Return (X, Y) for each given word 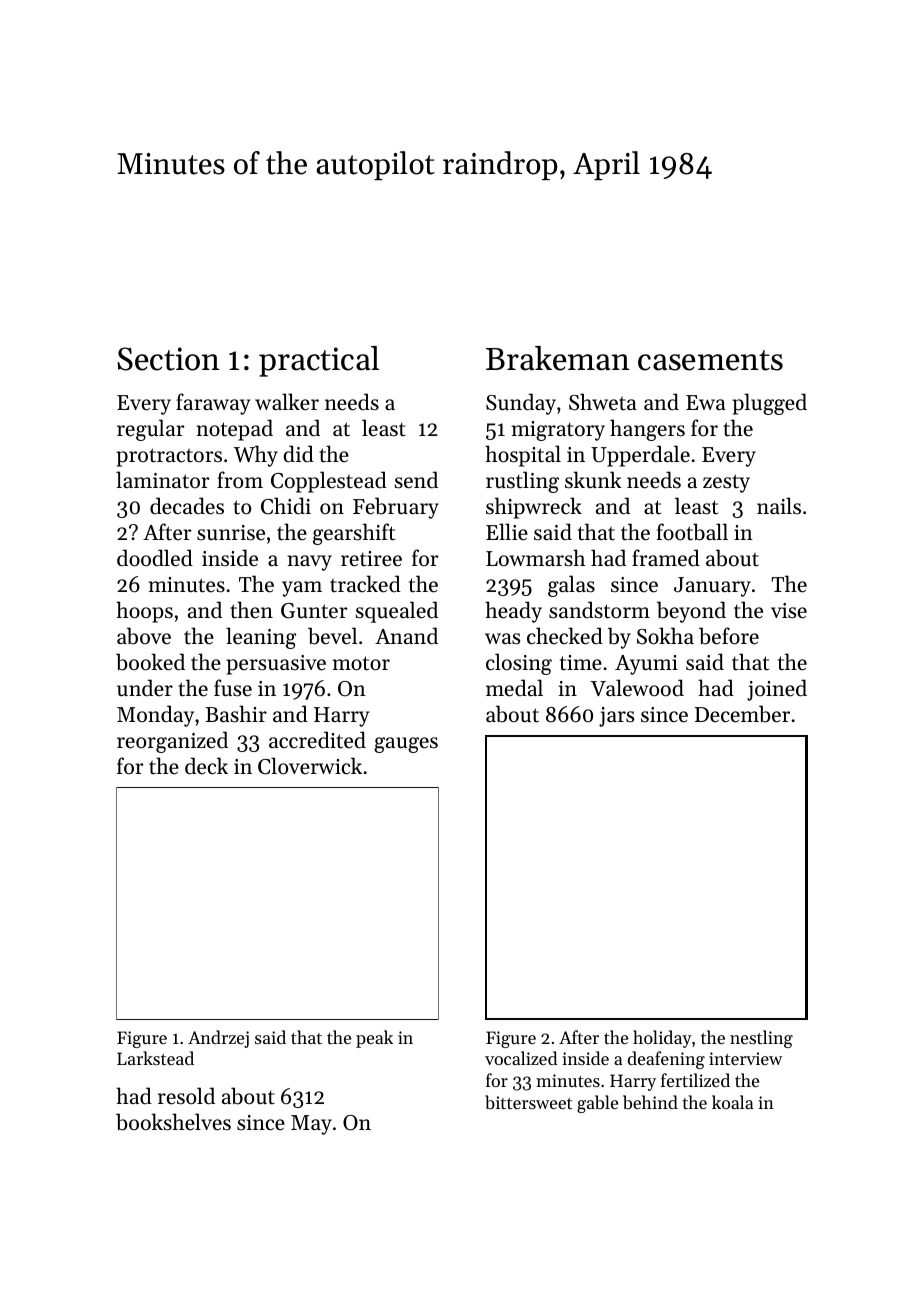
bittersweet (528, 1102)
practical (319, 361)
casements (710, 360)
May (311, 1125)
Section (169, 359)
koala (732, 1102)
